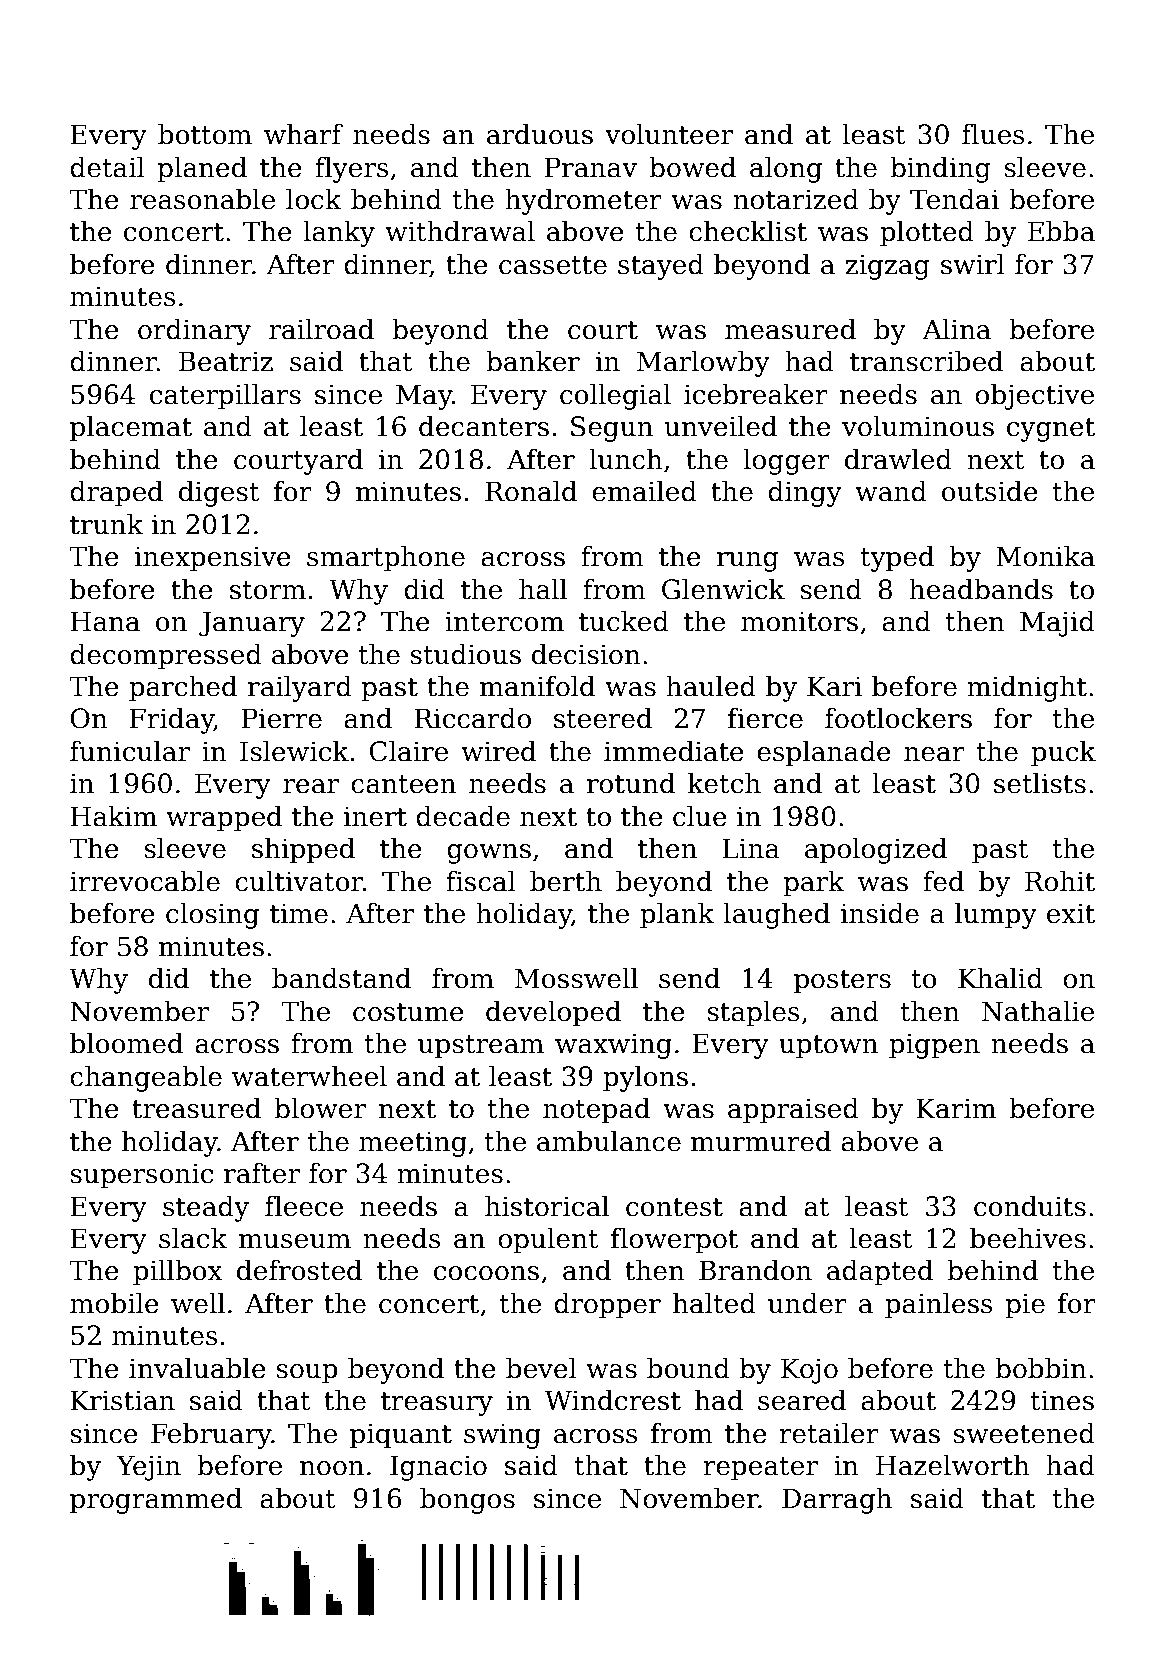 This document has height=1654, width=1165. Describe the element at coordinates (145, 881) in the document. I see `irrevocable` at that location.
